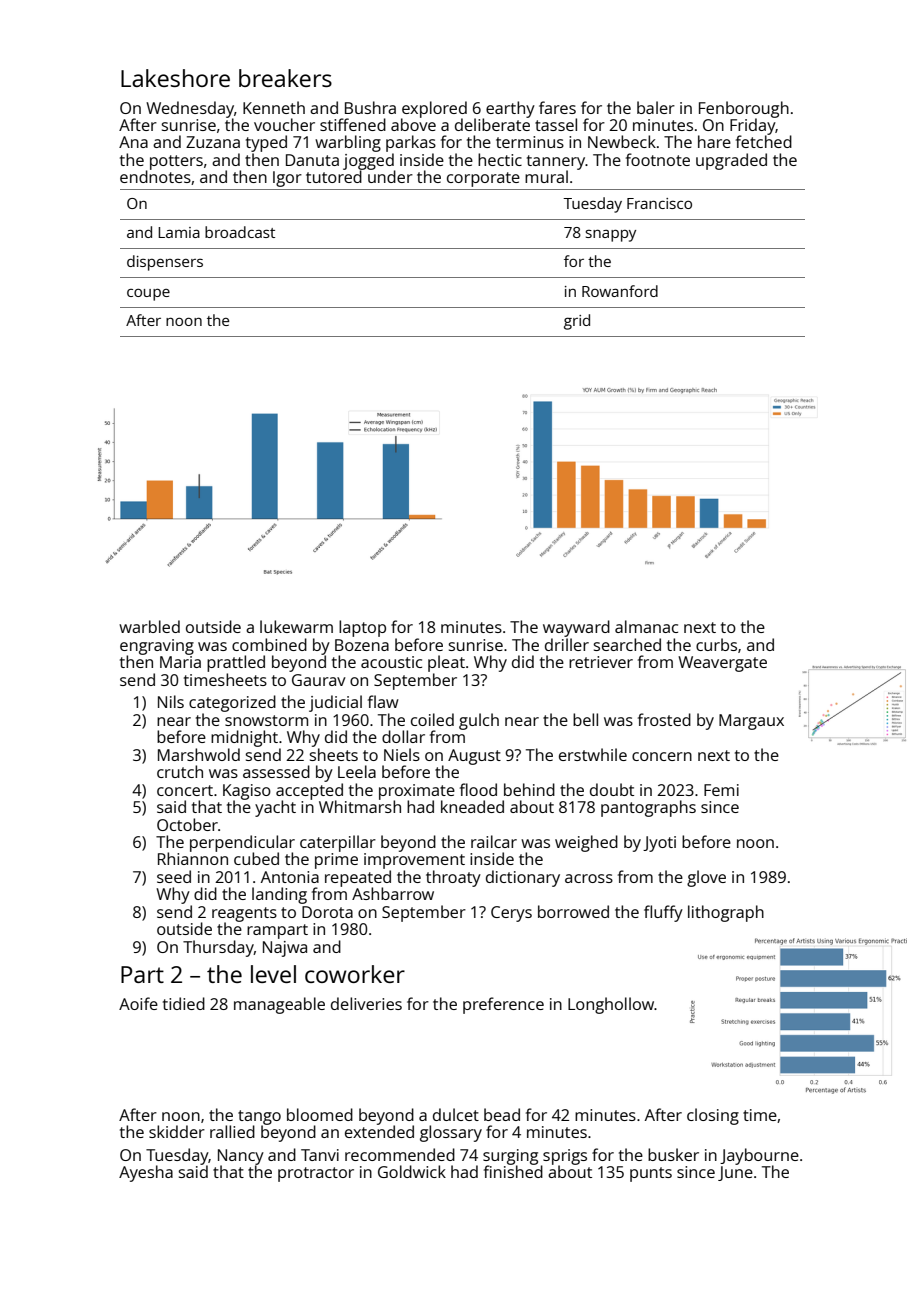  I want to click on Jyoti, so click(659, 844).
